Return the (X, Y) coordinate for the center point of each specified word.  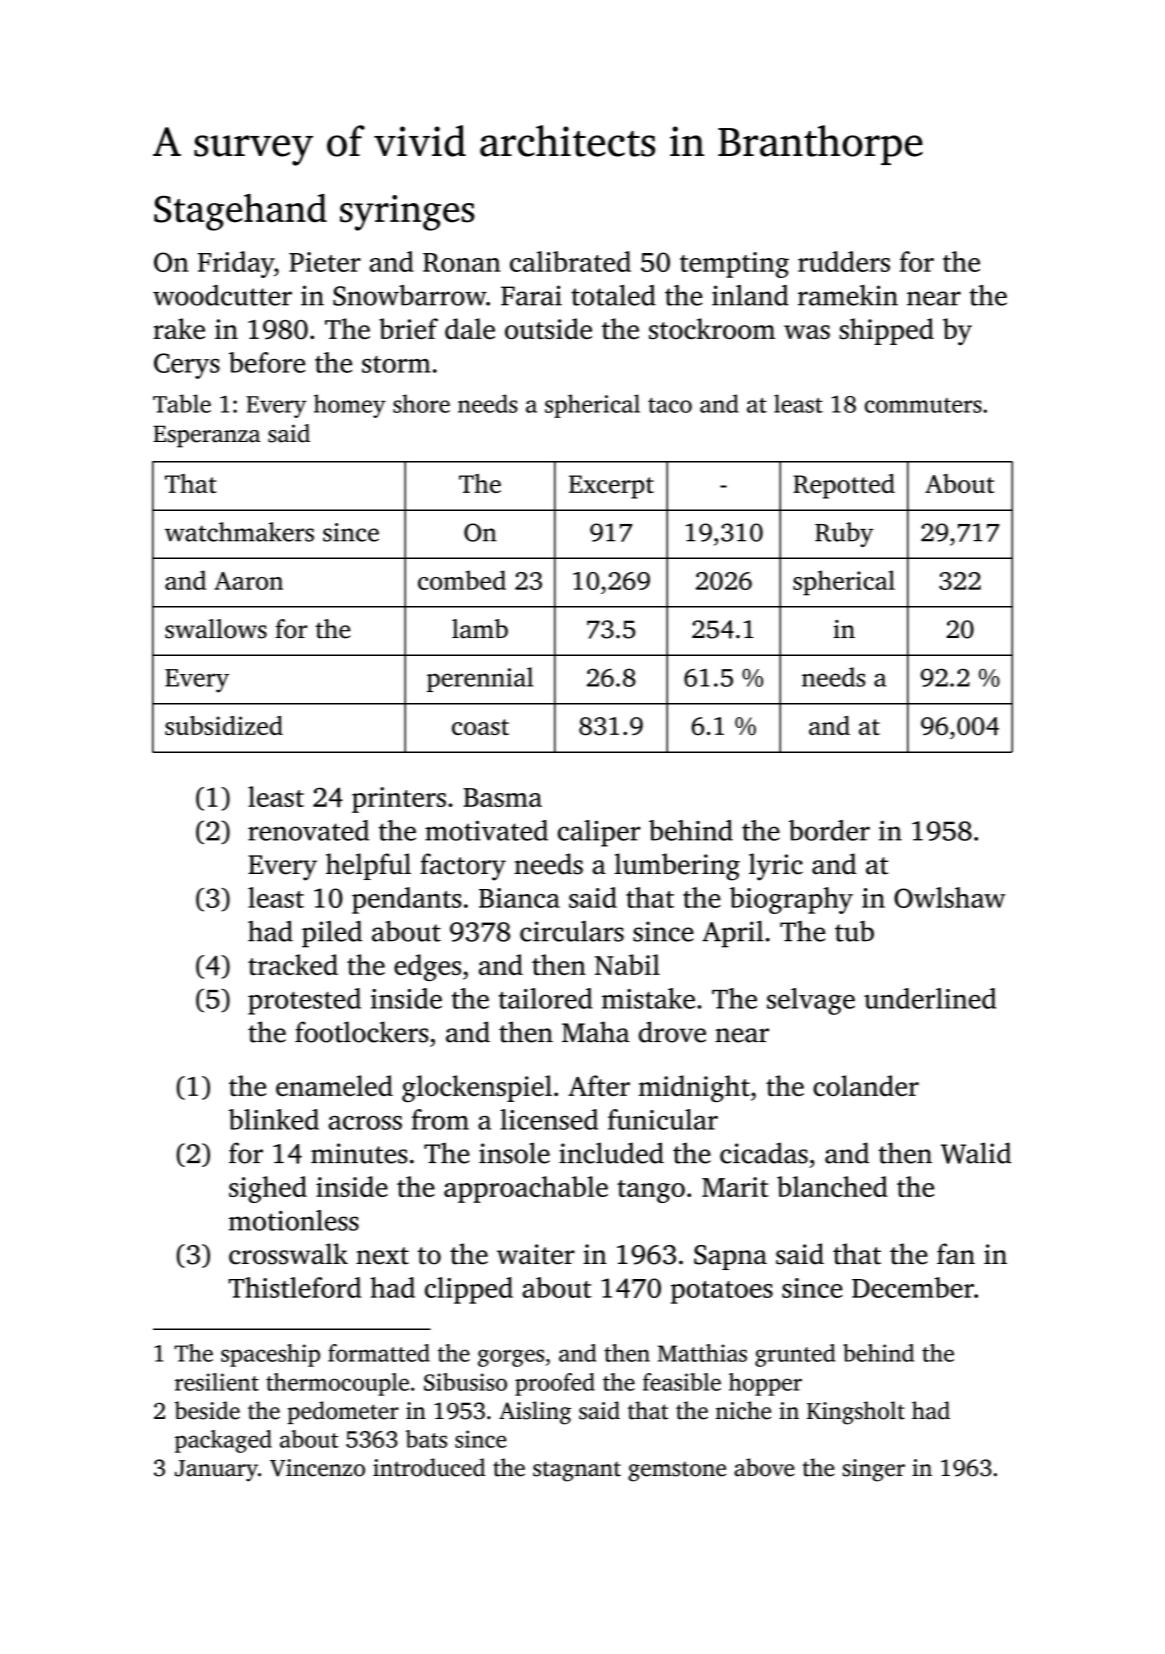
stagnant (577, 1471)
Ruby (844, 534)
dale (470, 328)
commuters (923, 405)
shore (421, 403)
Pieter (325, 262)
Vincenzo (317, 1468)
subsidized (224, 725)
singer (874, 1470)
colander (866, 1085)
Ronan (462, 262)
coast (480, 727)
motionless (294, 1220)
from (440, 1119)
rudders (844, 261)
